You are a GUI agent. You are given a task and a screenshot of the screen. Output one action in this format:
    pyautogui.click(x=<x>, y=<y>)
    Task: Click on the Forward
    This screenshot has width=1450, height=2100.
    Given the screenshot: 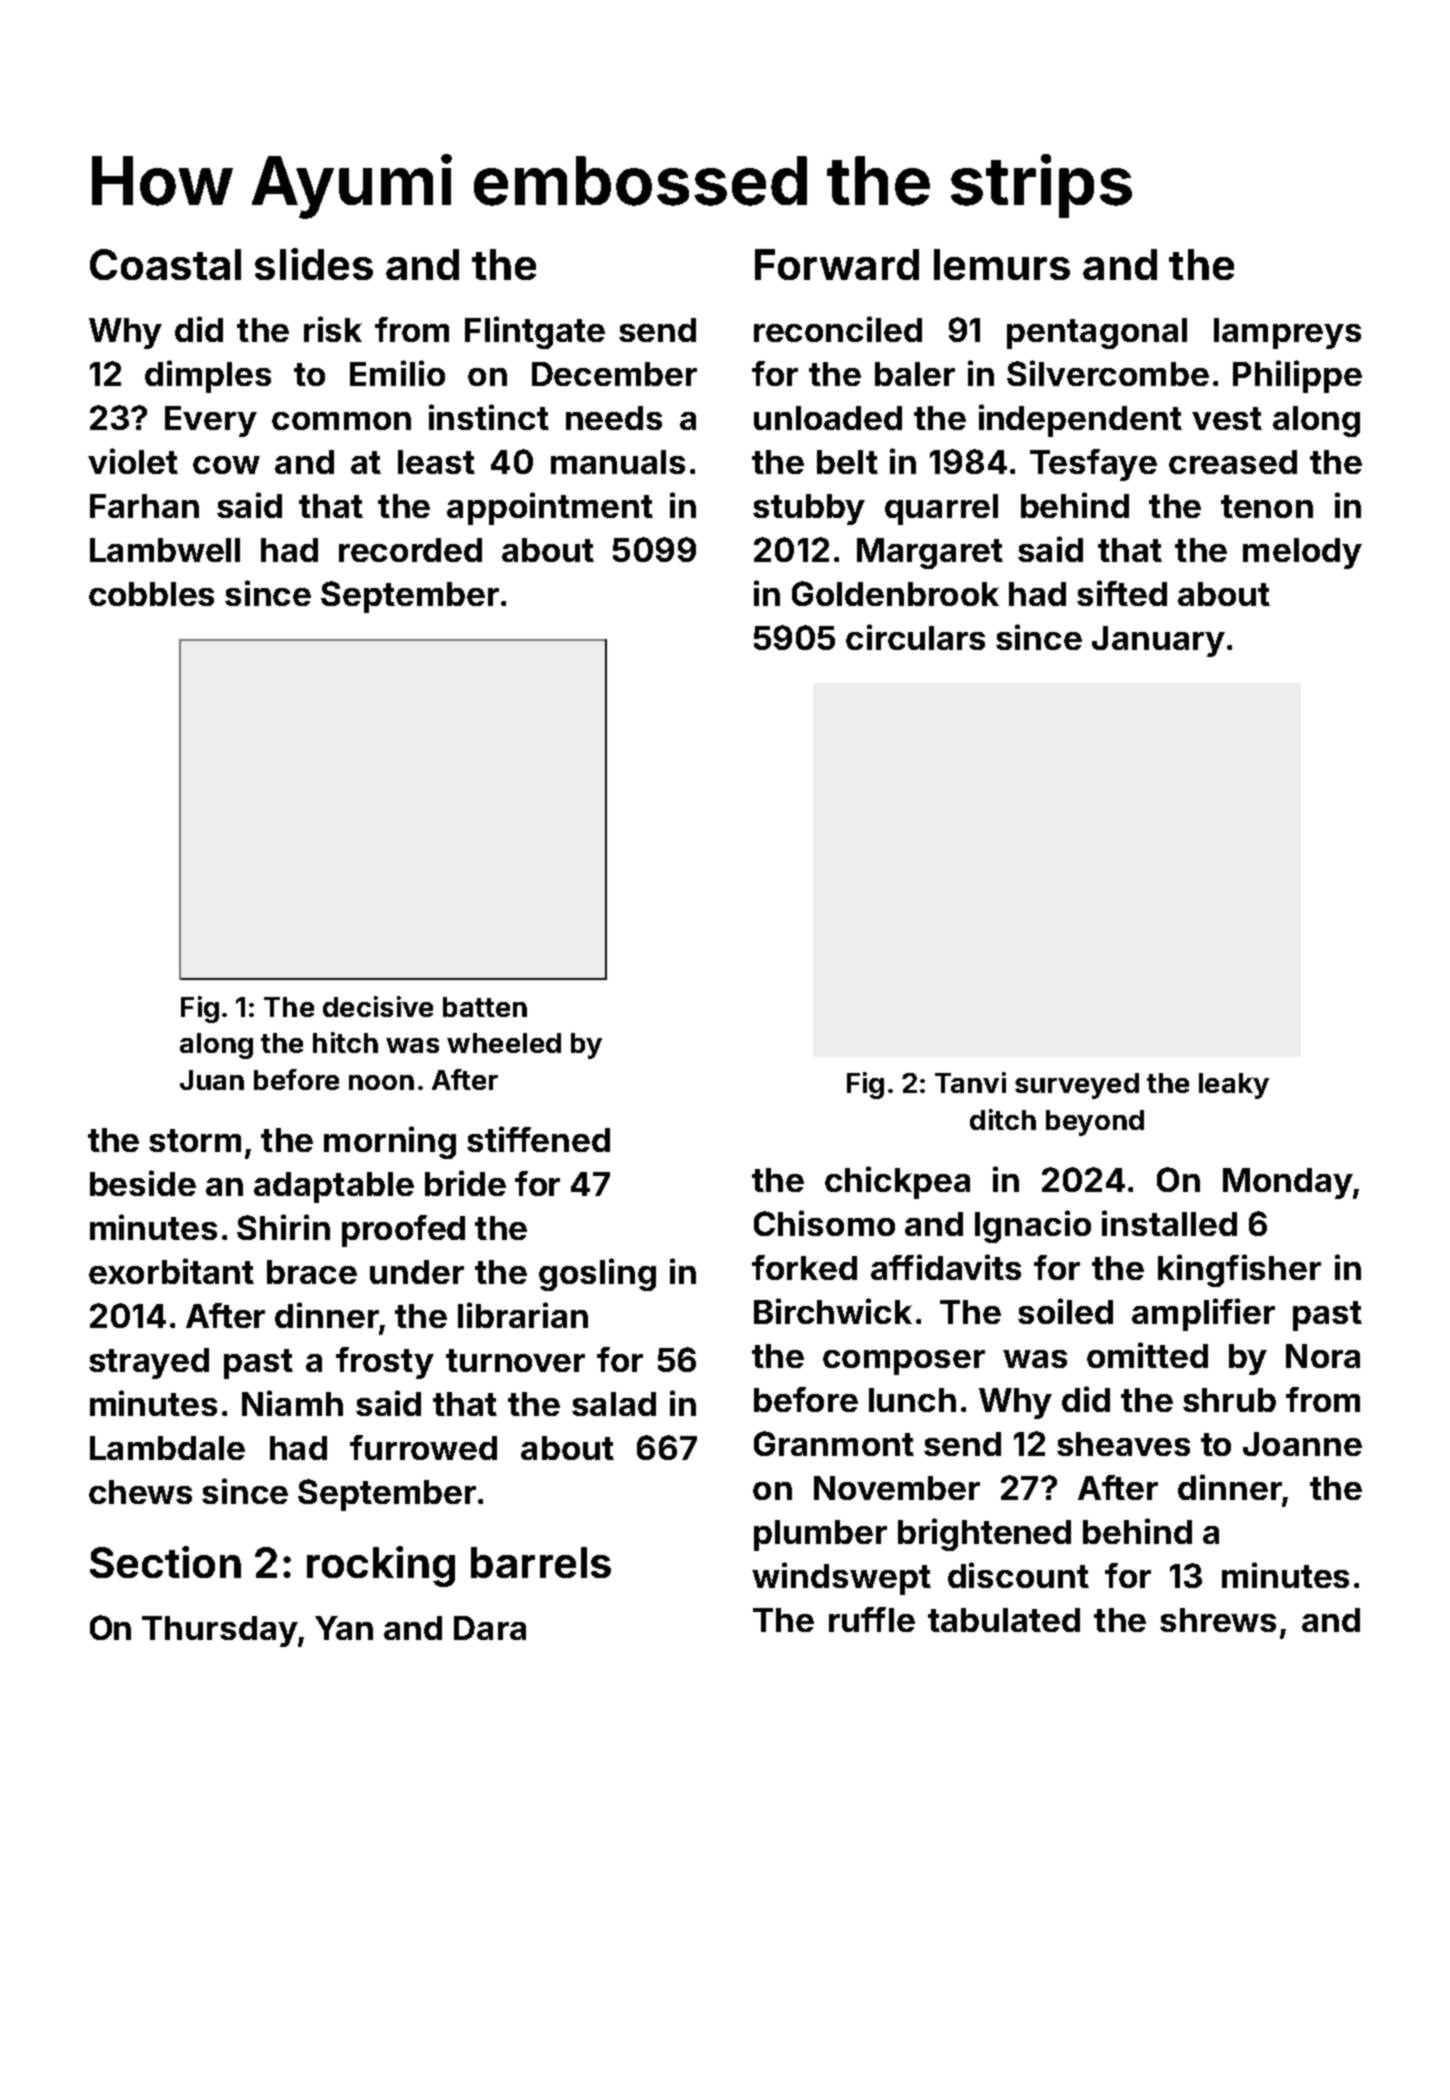 What is the action you would take?
    pyautogui.click(x=837, y=264)
